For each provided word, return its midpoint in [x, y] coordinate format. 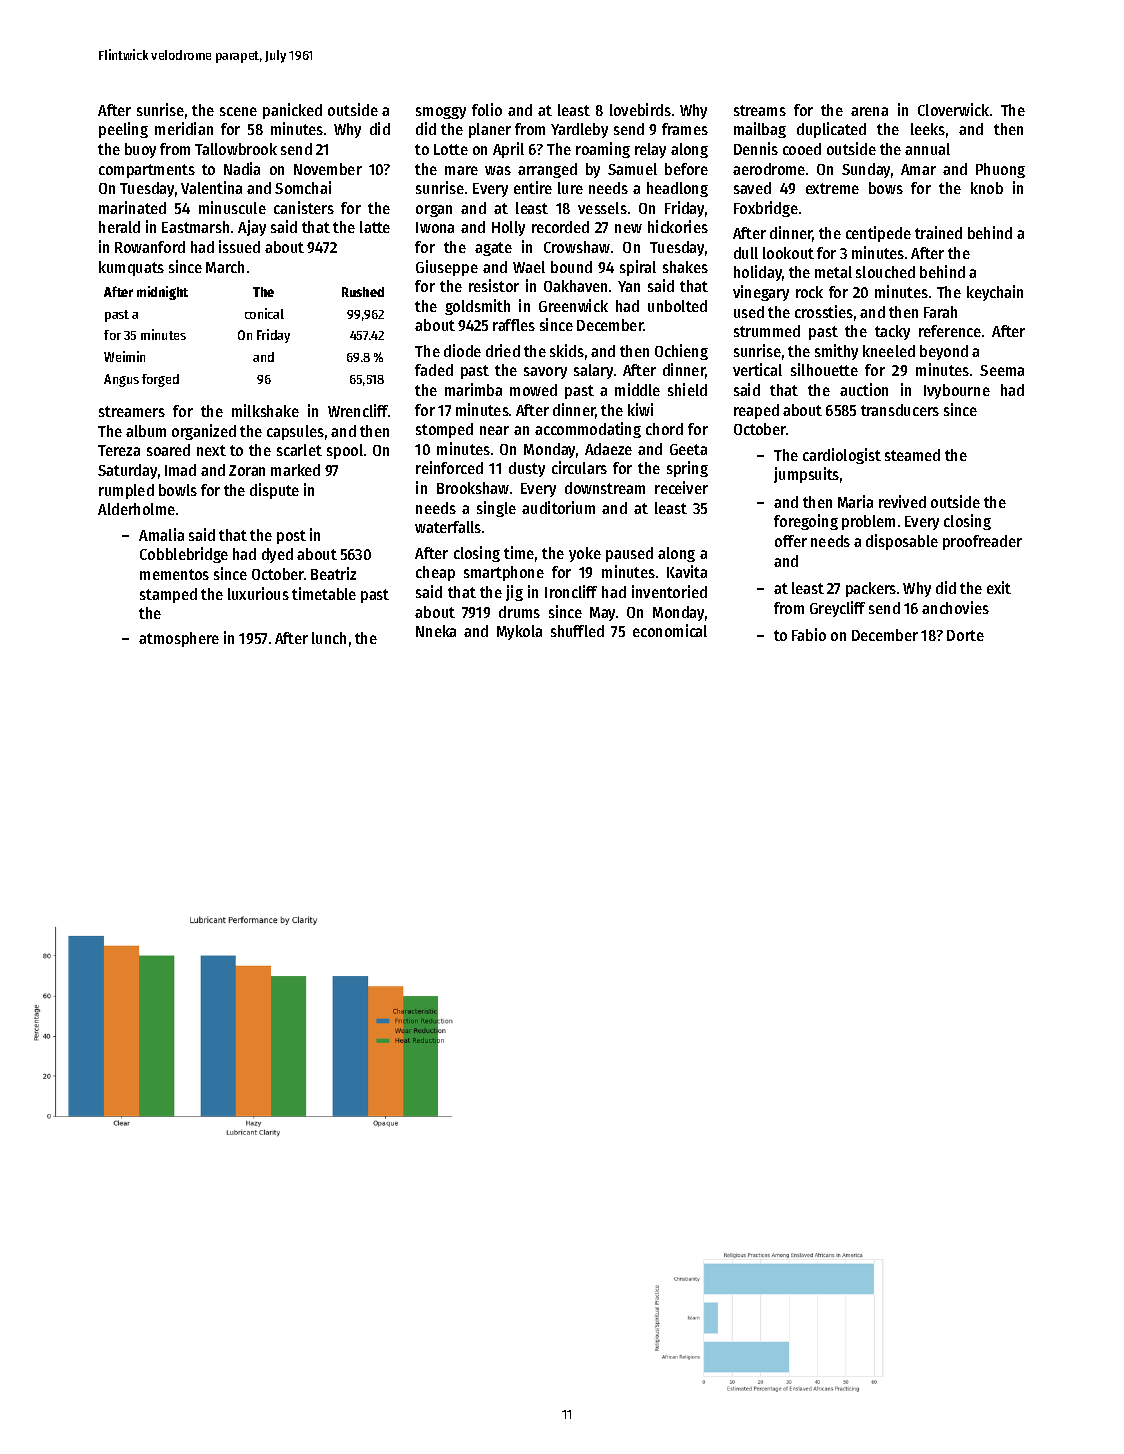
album [146, 431]
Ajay [252, 228]
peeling [123, 130]
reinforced [449, 467]
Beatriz [333, 573]
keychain [995, 293]
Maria [855, 501]
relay [650, 150]
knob [987, 188]
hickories [678, 226]
